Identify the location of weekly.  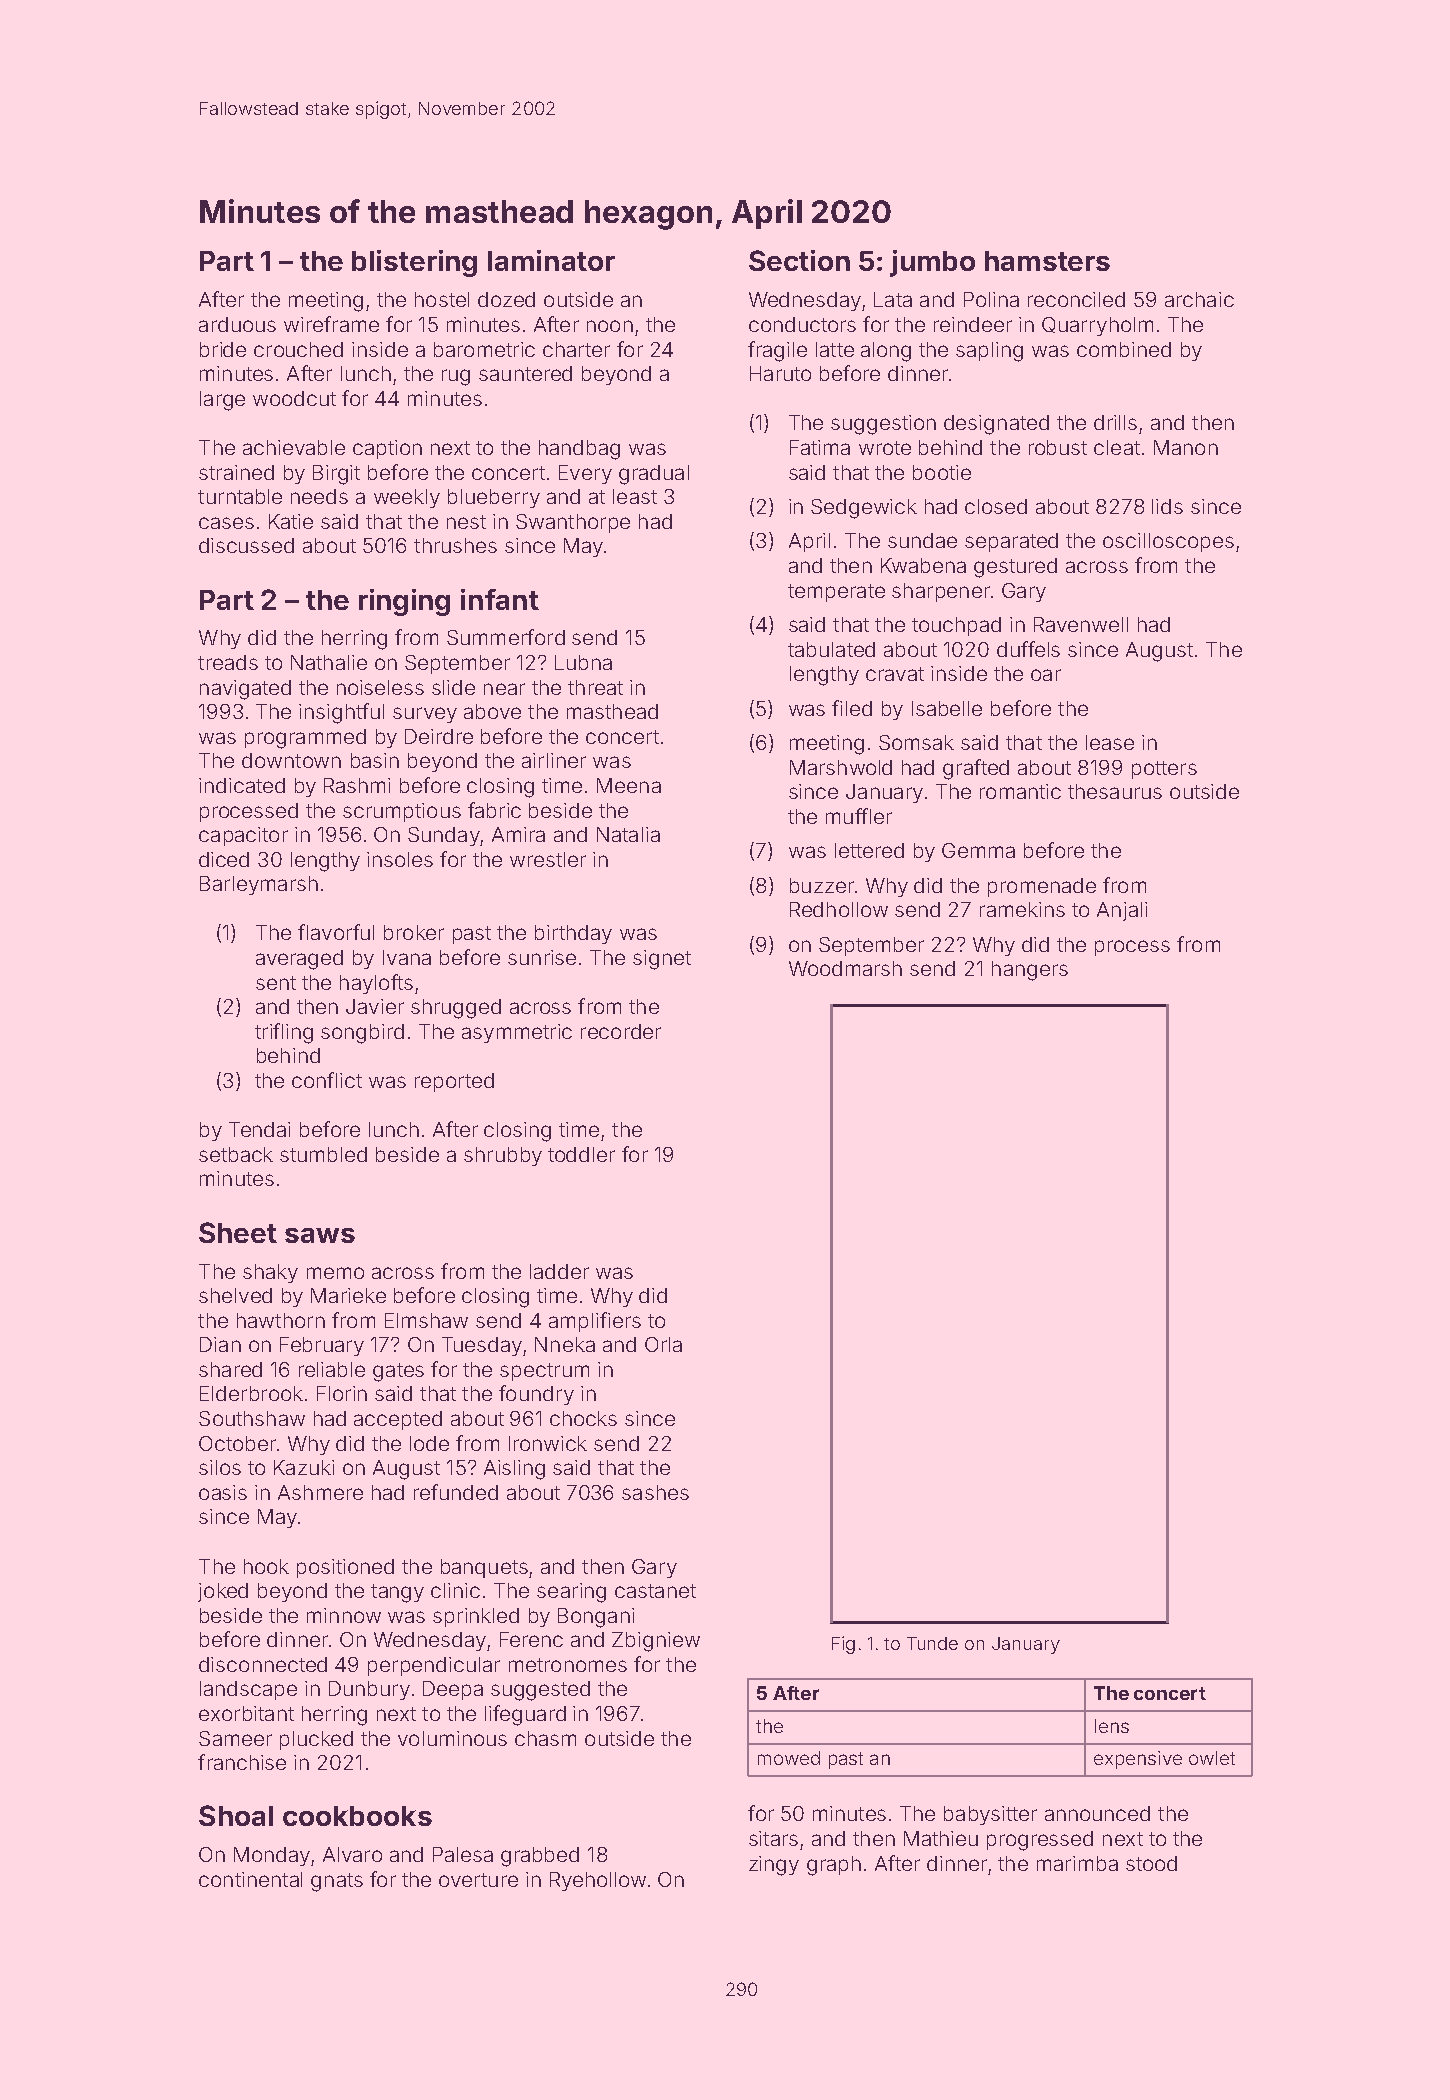
(407, 498).
